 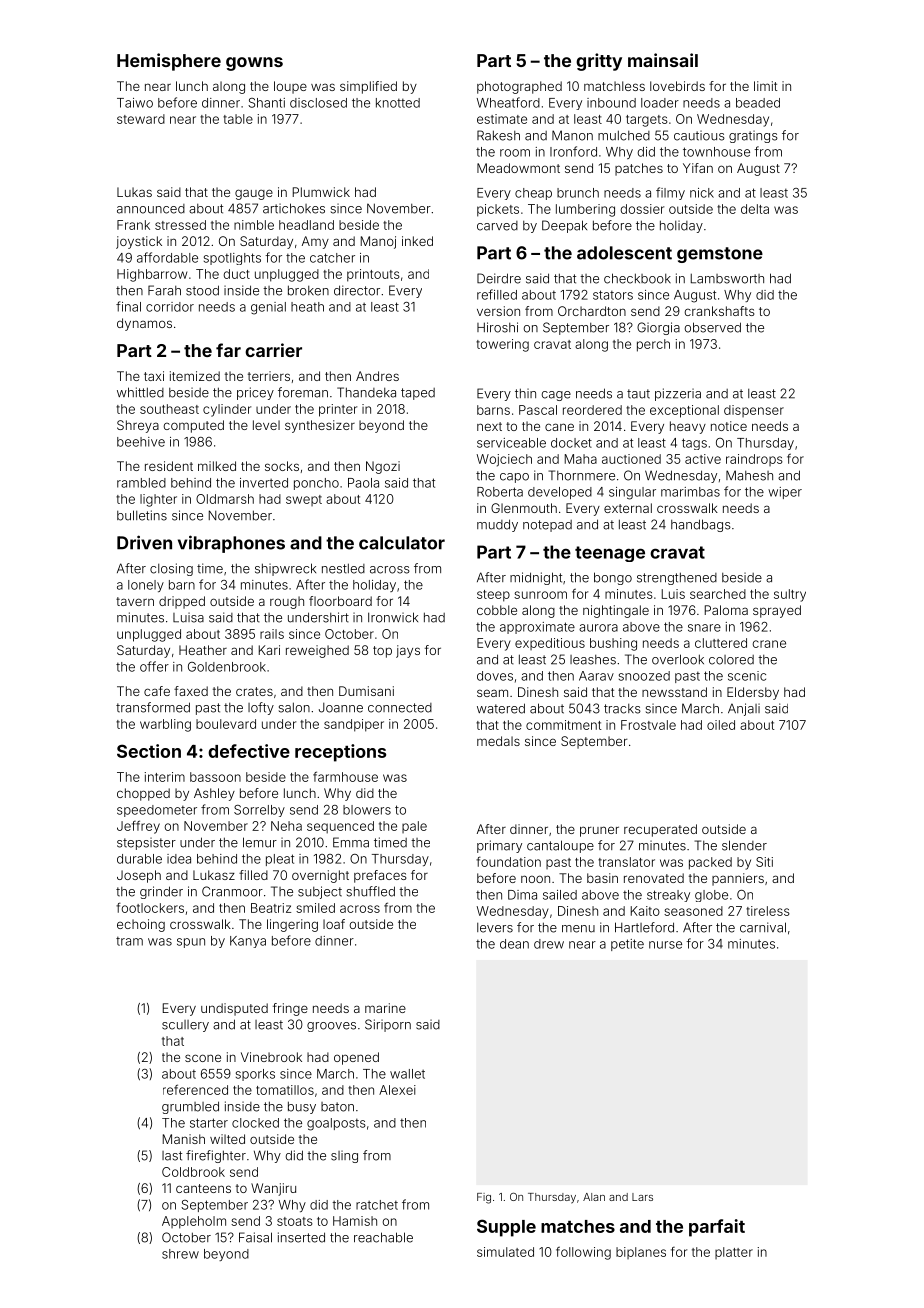 What do you see at coordinates (418, 394) in the image?
I see `taped` at bounding box center [418, 394].
